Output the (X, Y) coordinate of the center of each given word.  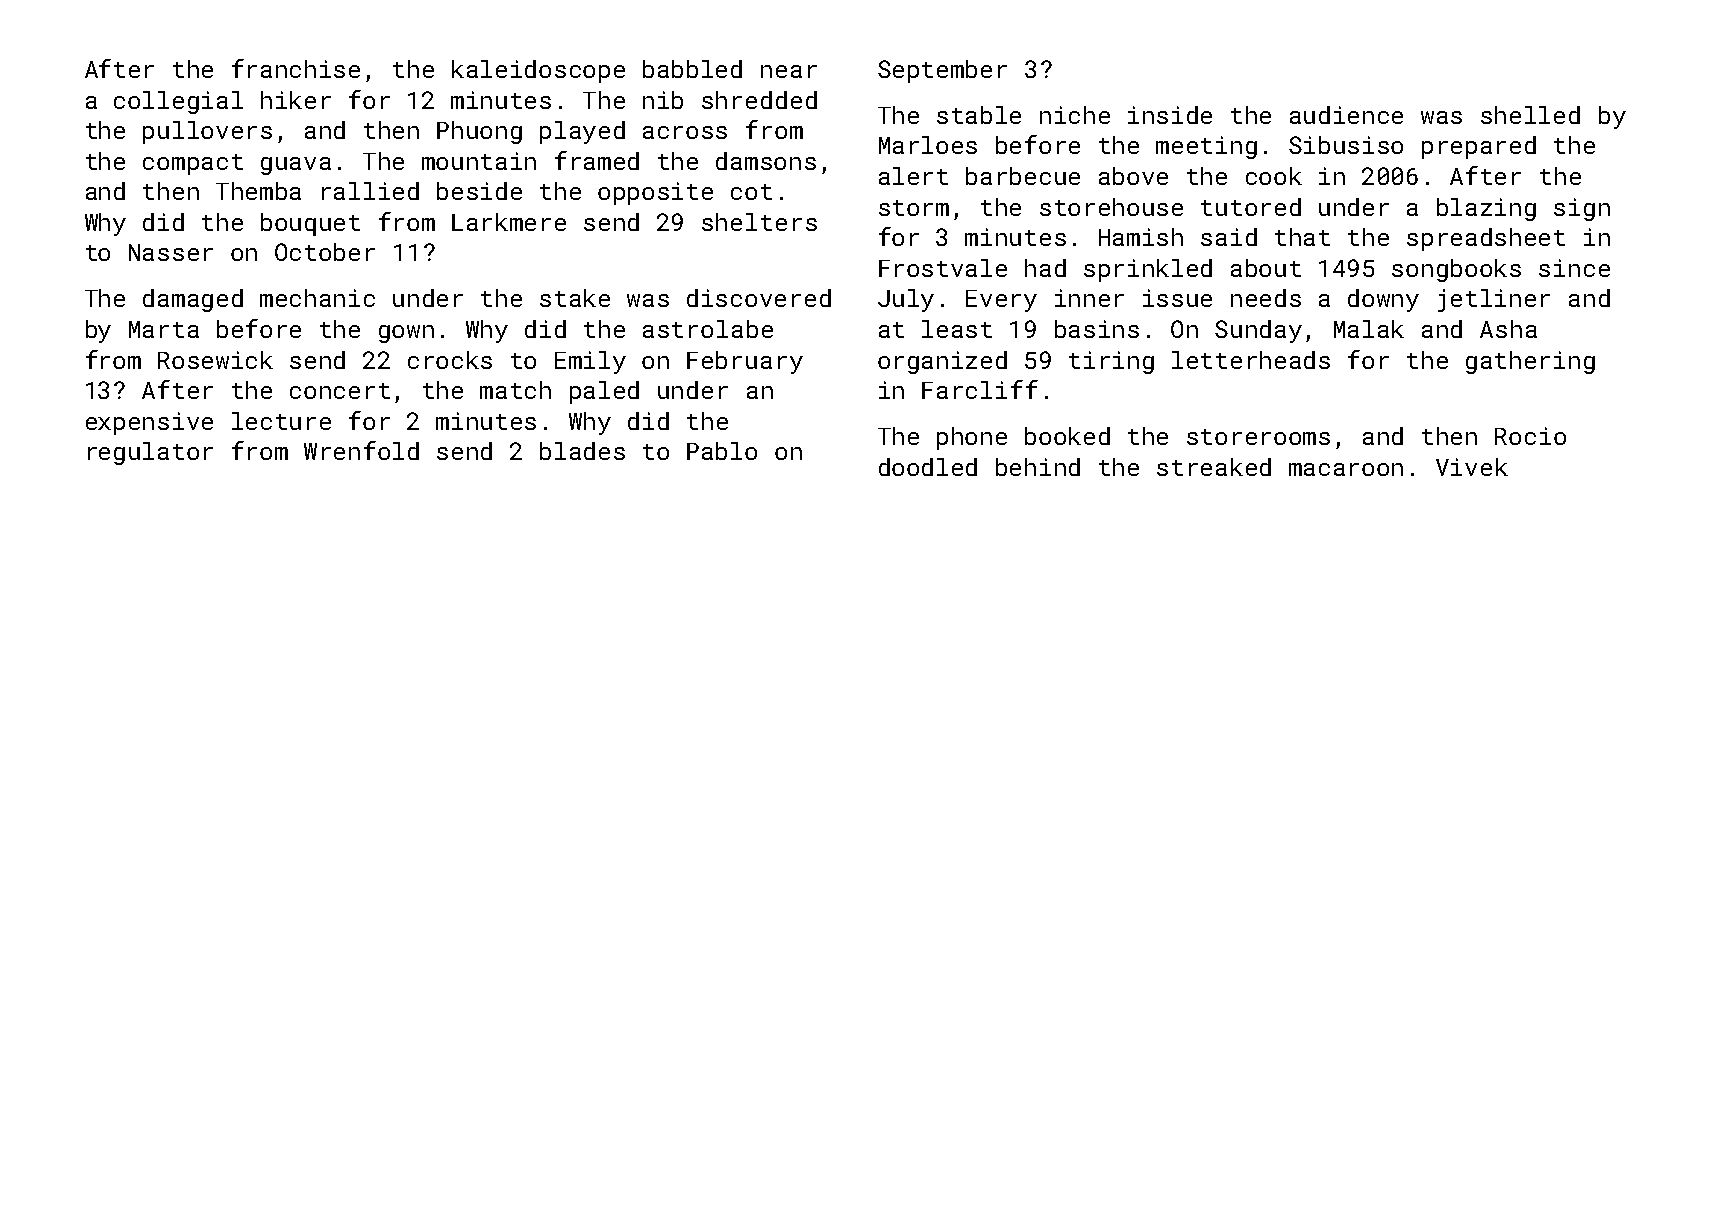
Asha (1508, 329)
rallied (370, 191)
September (942, 71)
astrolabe (708, 329)
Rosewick (215, 360)
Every (1001, 301)
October (325, 252)
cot (751, 192)
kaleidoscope (538, 71)
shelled (1530, 115)
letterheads (1251, 360)
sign (1582, 209)
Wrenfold (361, 450)
